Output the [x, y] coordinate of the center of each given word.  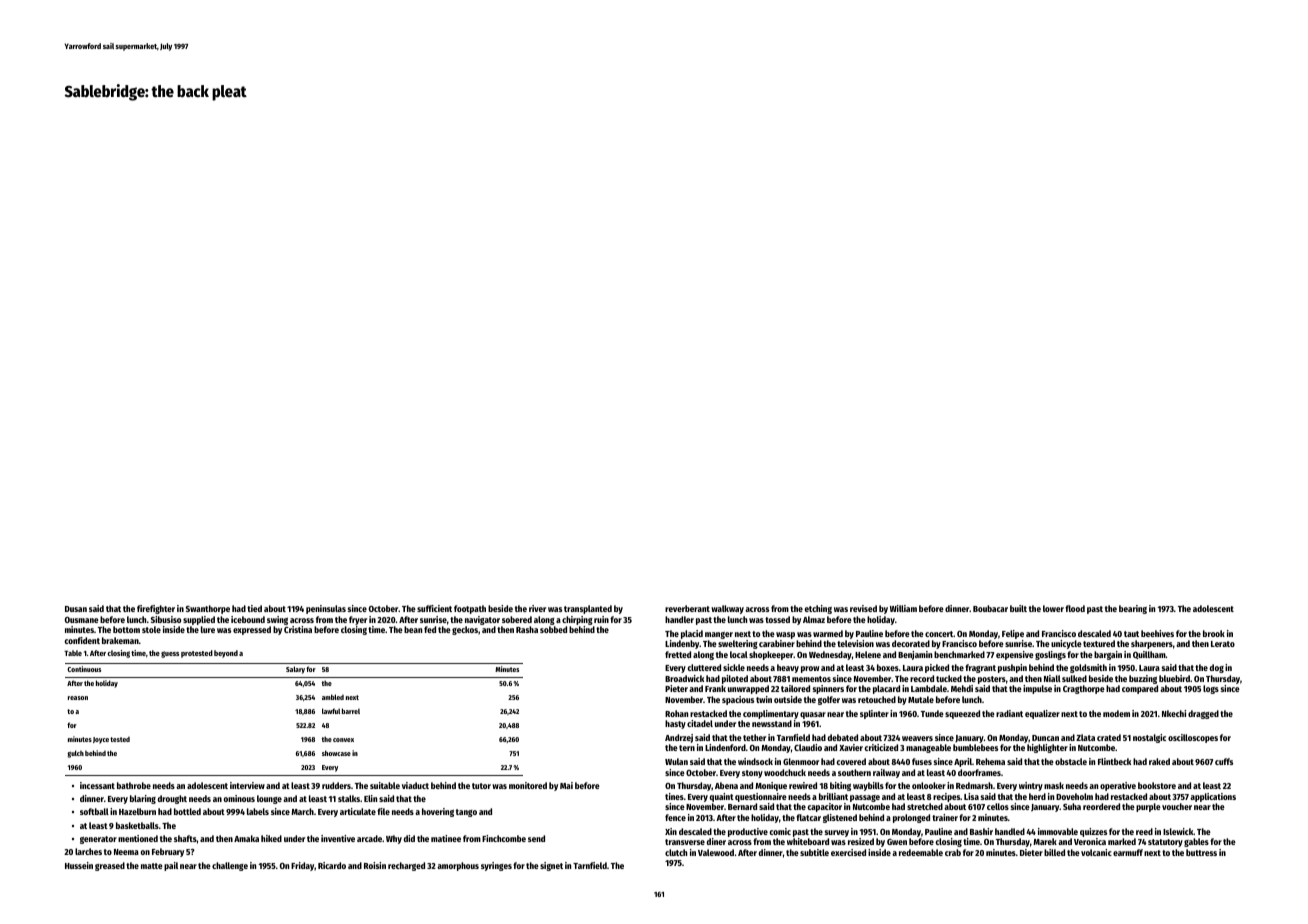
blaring [143, 799]
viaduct [415, 785]
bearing [1133, 609]
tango [466, 813]
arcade [369, 838]
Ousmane [82, 620]
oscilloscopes [1193, 738]
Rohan [676, 713]
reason [78, 698]
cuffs [1224, 761]
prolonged [911, 818]
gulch [75, 754]
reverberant [687, 608]
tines [674, 796]
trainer [945, 817]
